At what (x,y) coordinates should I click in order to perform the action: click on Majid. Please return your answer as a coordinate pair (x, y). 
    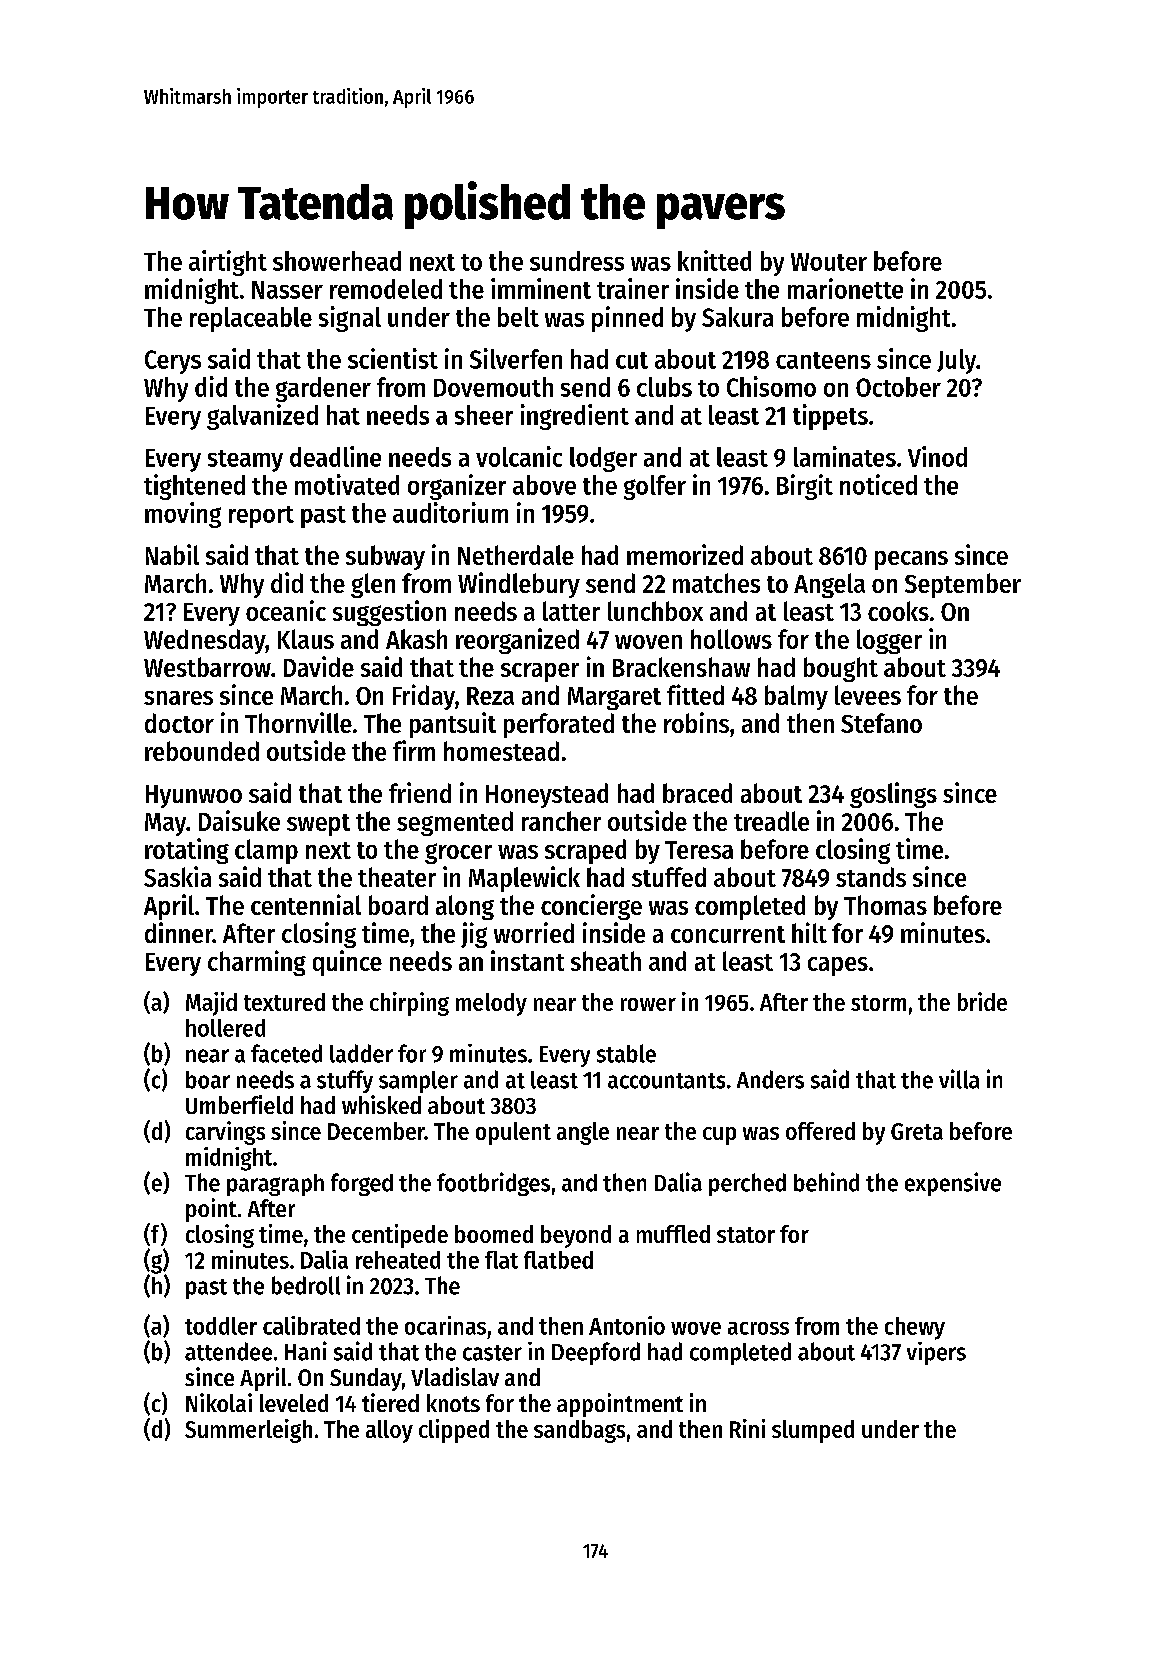
    Looking at the image, I should click on (211, 1004).
